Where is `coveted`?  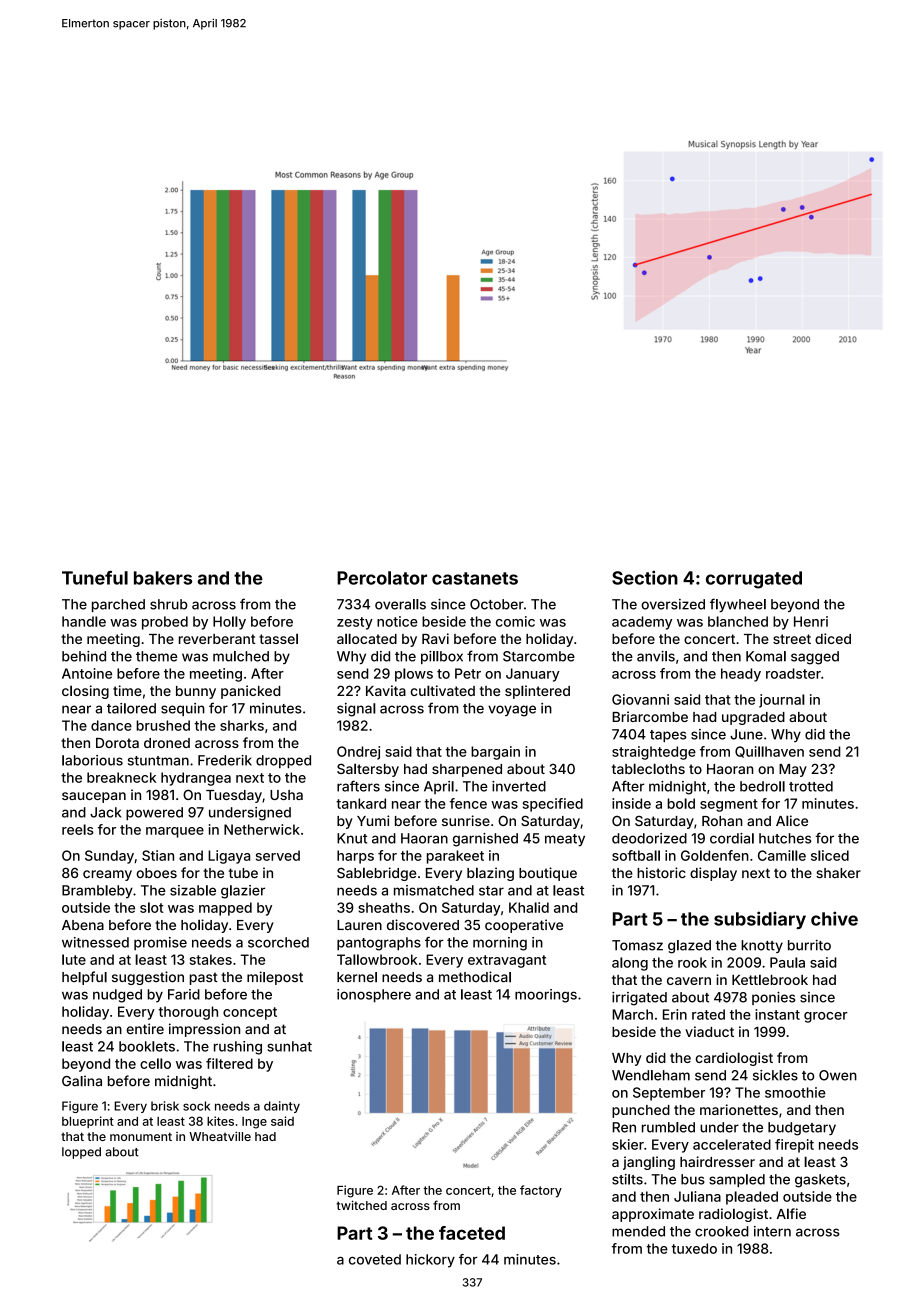
coveted is located at coordinates (375, 1259).
